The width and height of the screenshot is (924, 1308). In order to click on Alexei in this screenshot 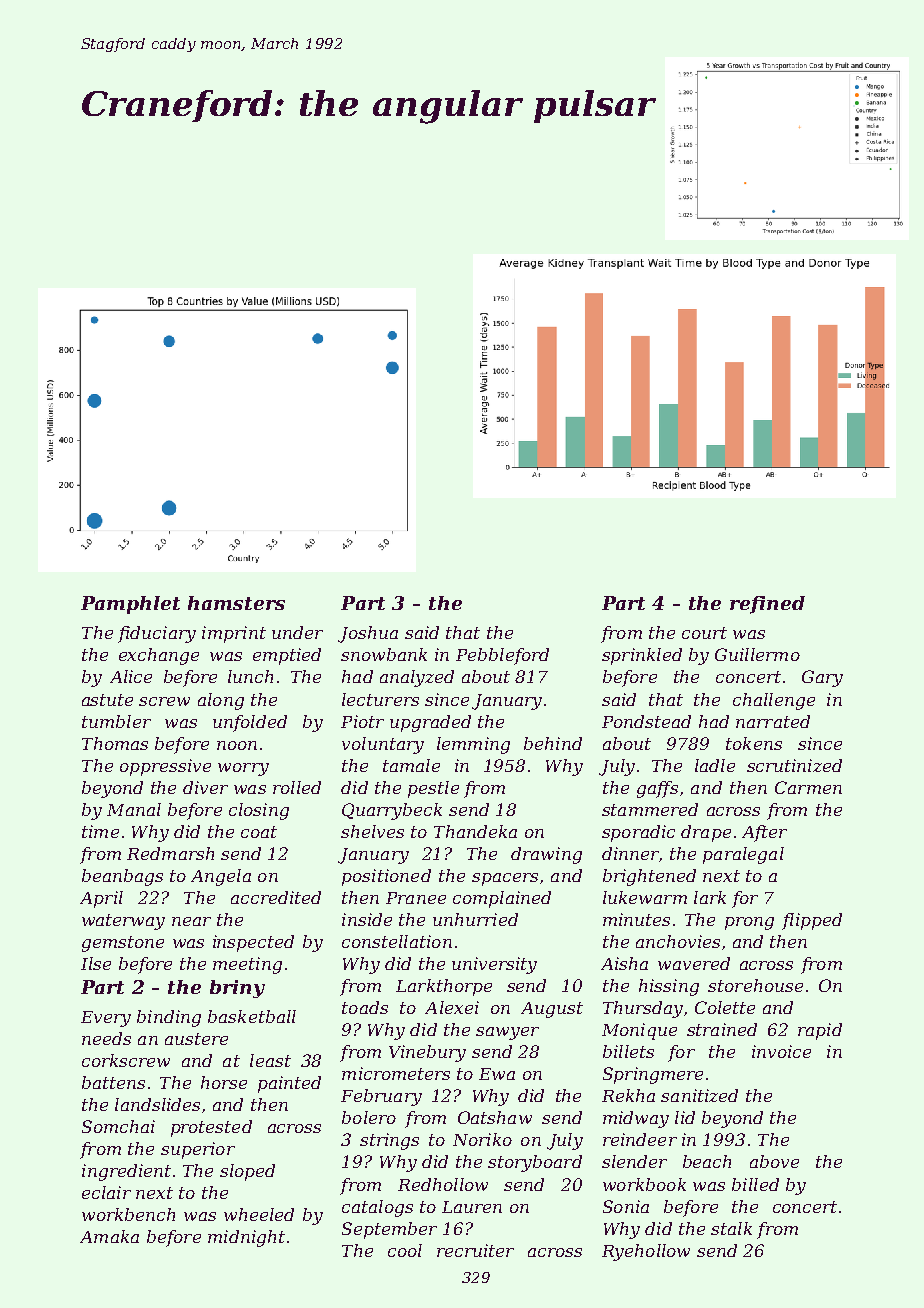, I will do `click(452, 1007)`.
